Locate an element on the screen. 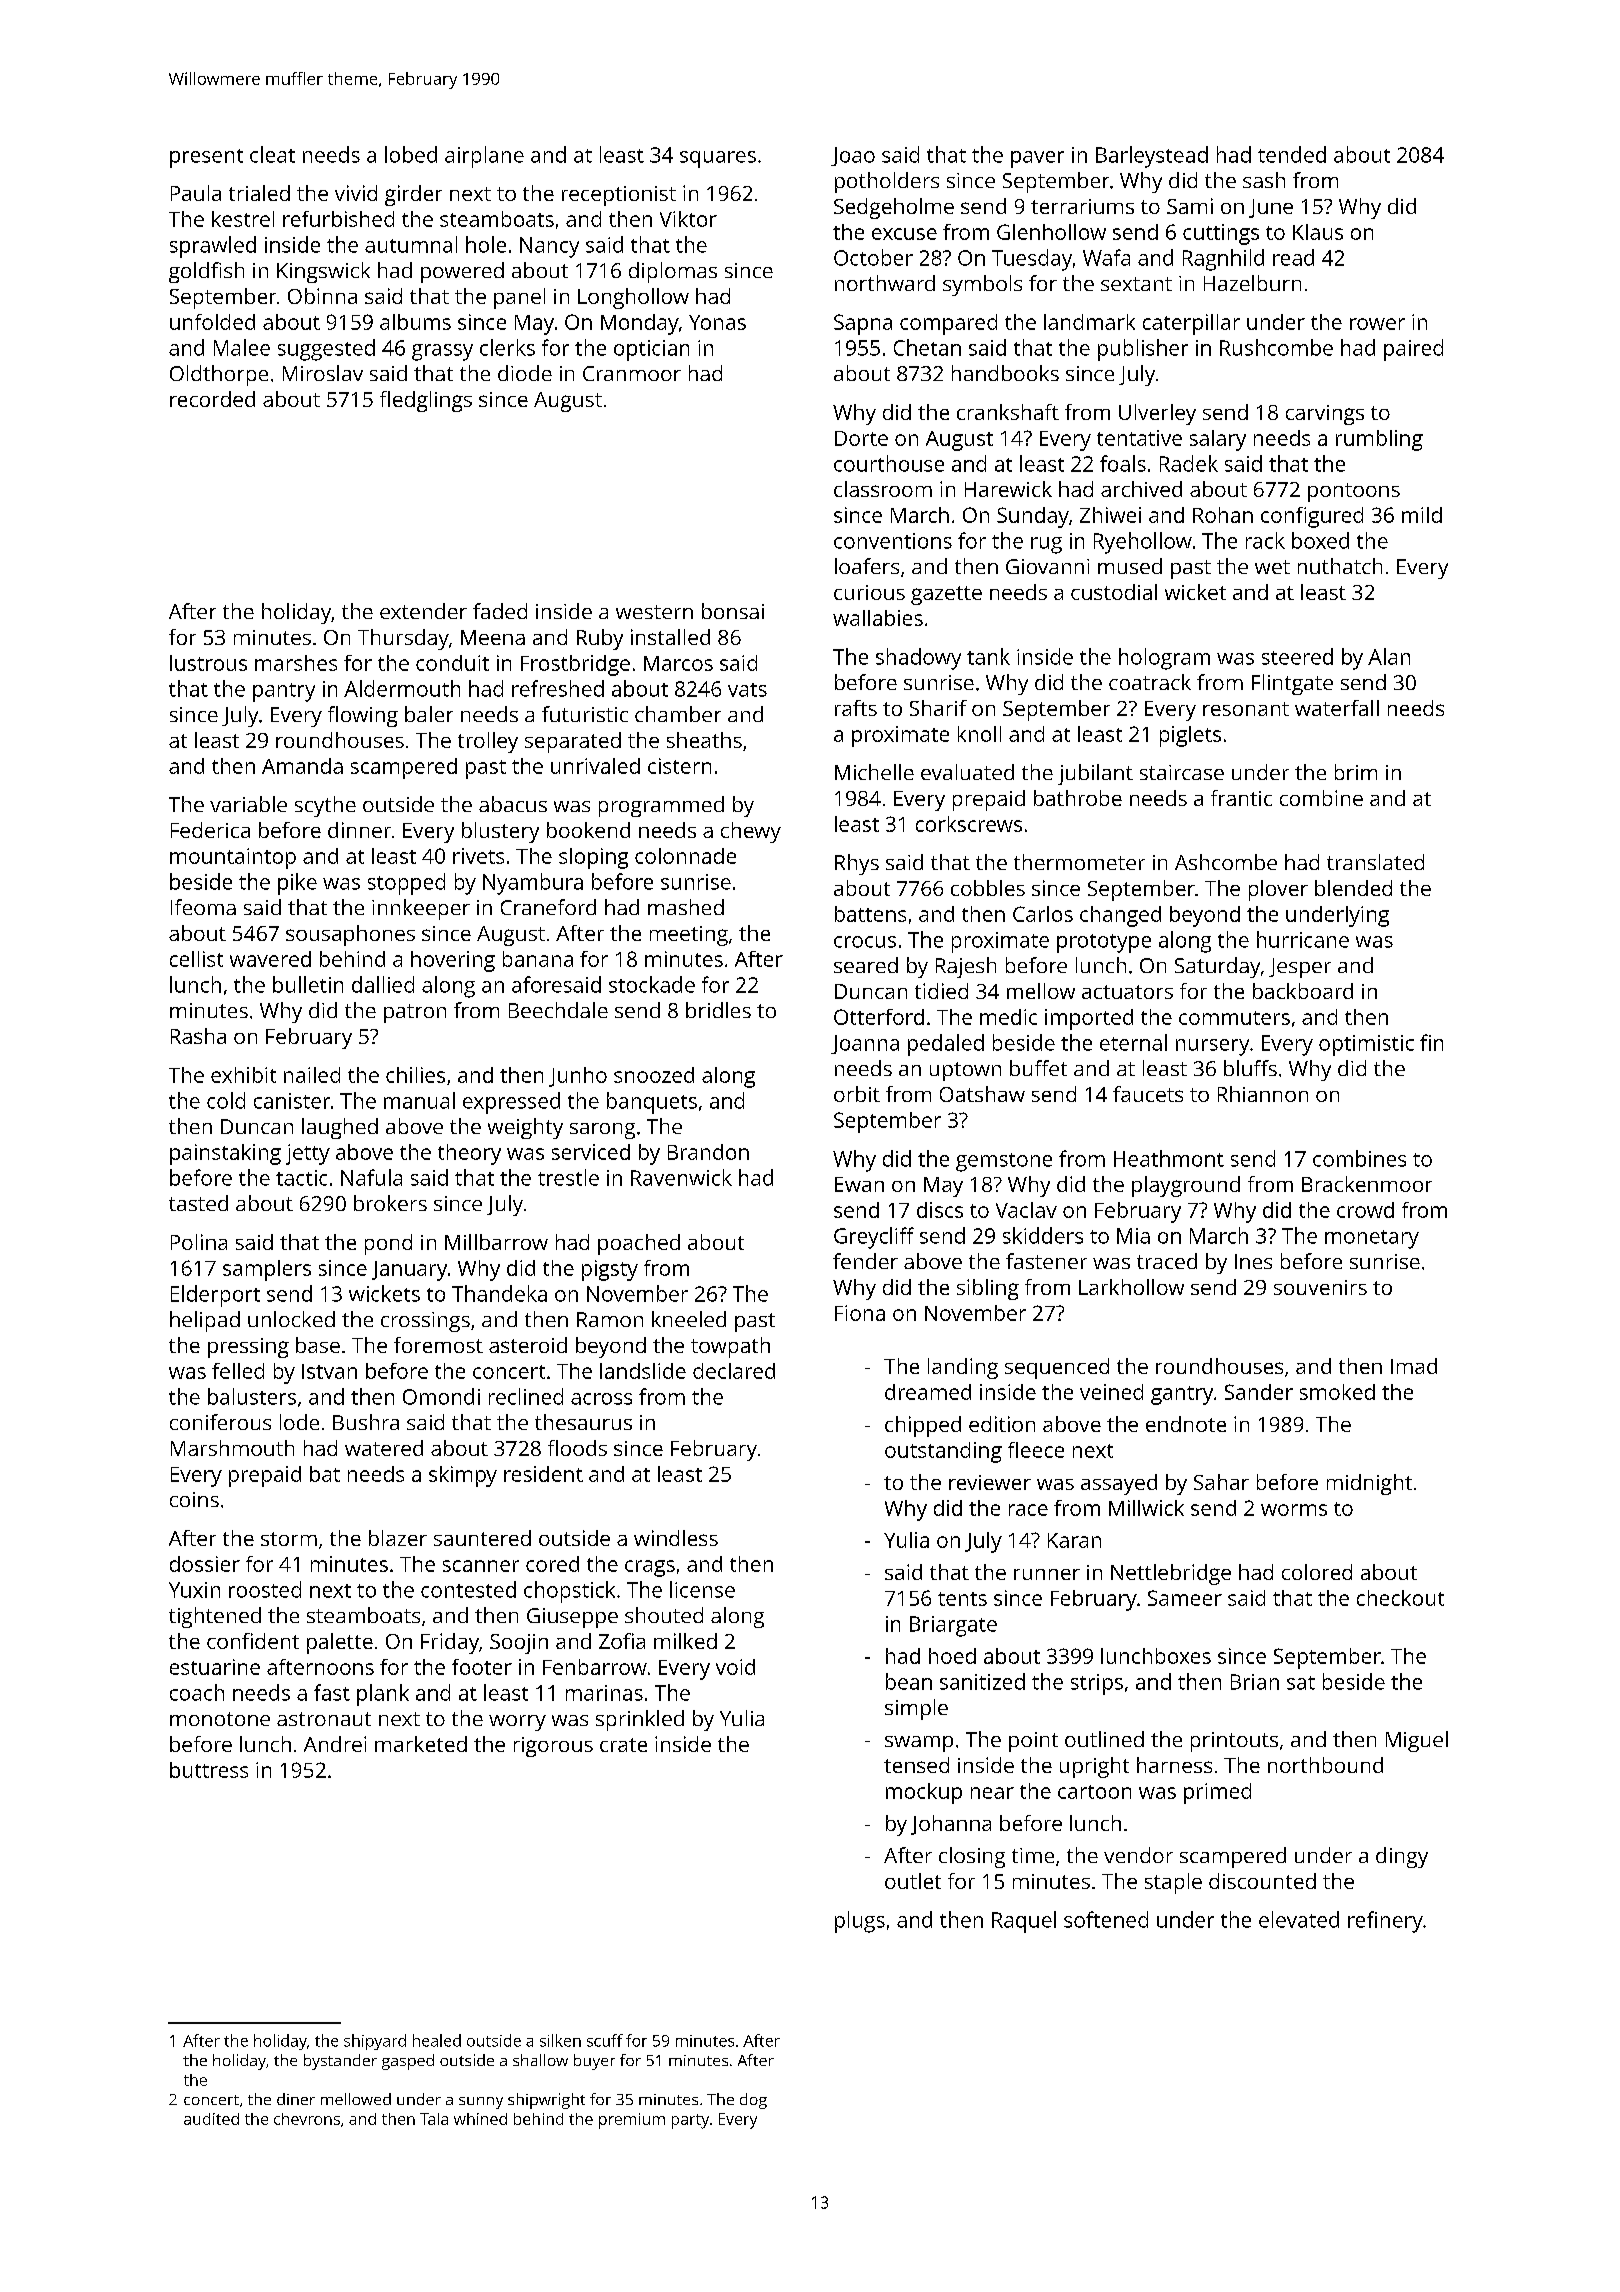  blazer is located at coordinates (398, 1538).
